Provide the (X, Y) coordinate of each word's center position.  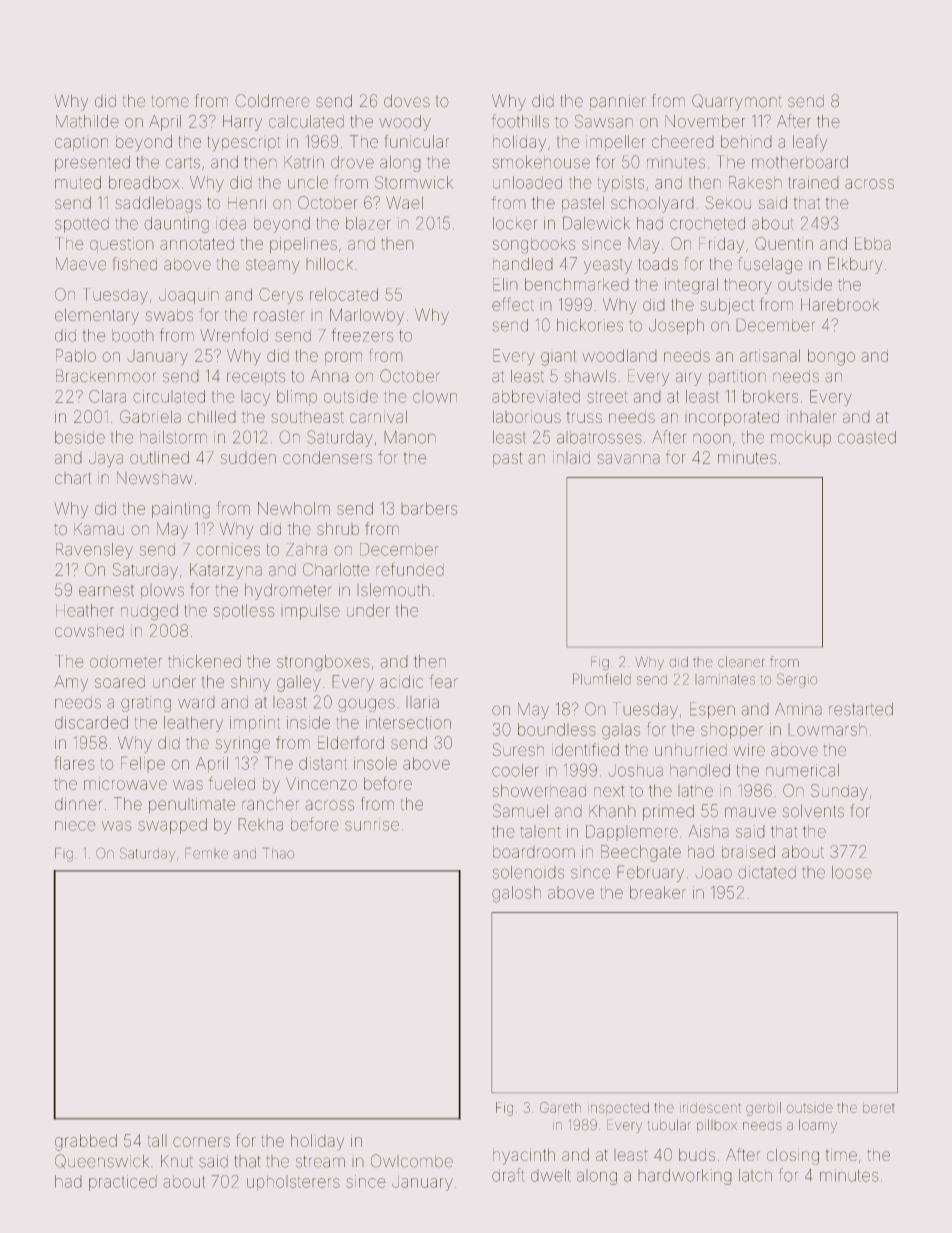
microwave (125, 783)
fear (443, 681)
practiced (123, 1183)
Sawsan (604, 121)
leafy (810, 143)
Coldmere (272, 101)
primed (668, 813)
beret (879, 1108)
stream (320, 1162)
